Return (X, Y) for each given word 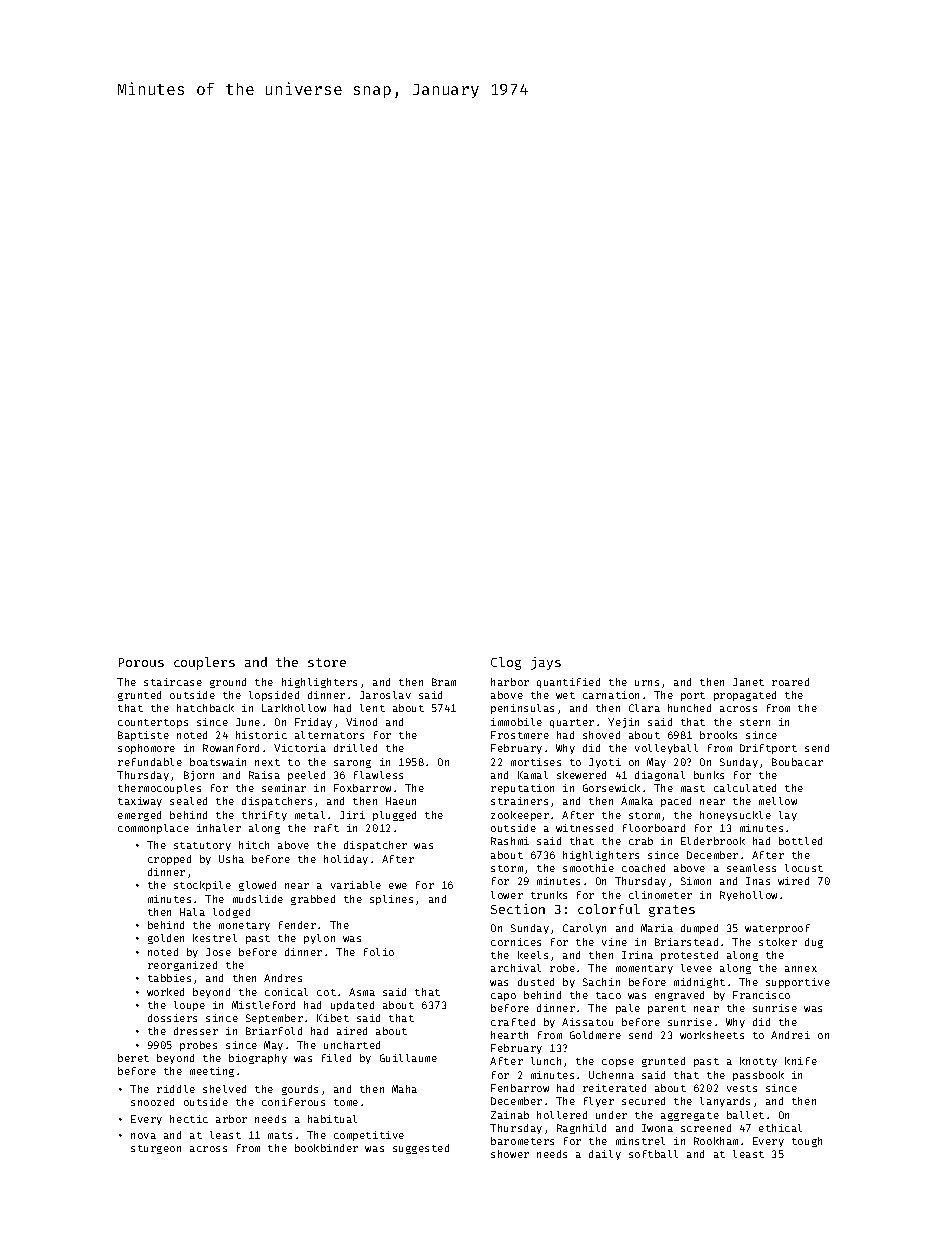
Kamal (533, 775)
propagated (745, 696)
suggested (421, 1149)
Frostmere (520, 735)
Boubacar (797, 762)
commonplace (153, 829)
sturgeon (156, 1149)
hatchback (205, 708)
